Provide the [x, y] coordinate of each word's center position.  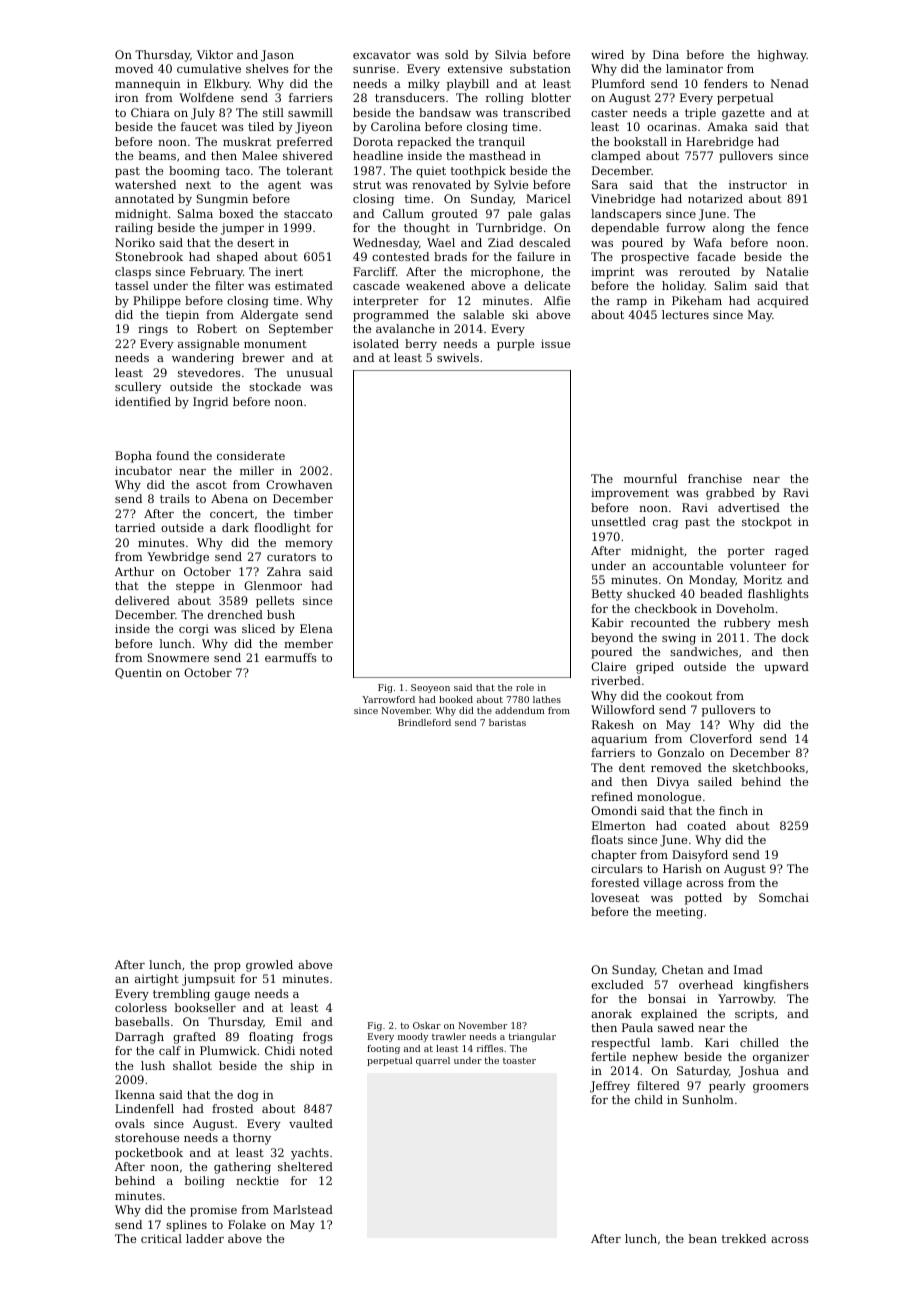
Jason [277, 56]
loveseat [615, 897]
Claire [608, 666]
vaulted [311, 1123]
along [729, 229]
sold [457, 54]
